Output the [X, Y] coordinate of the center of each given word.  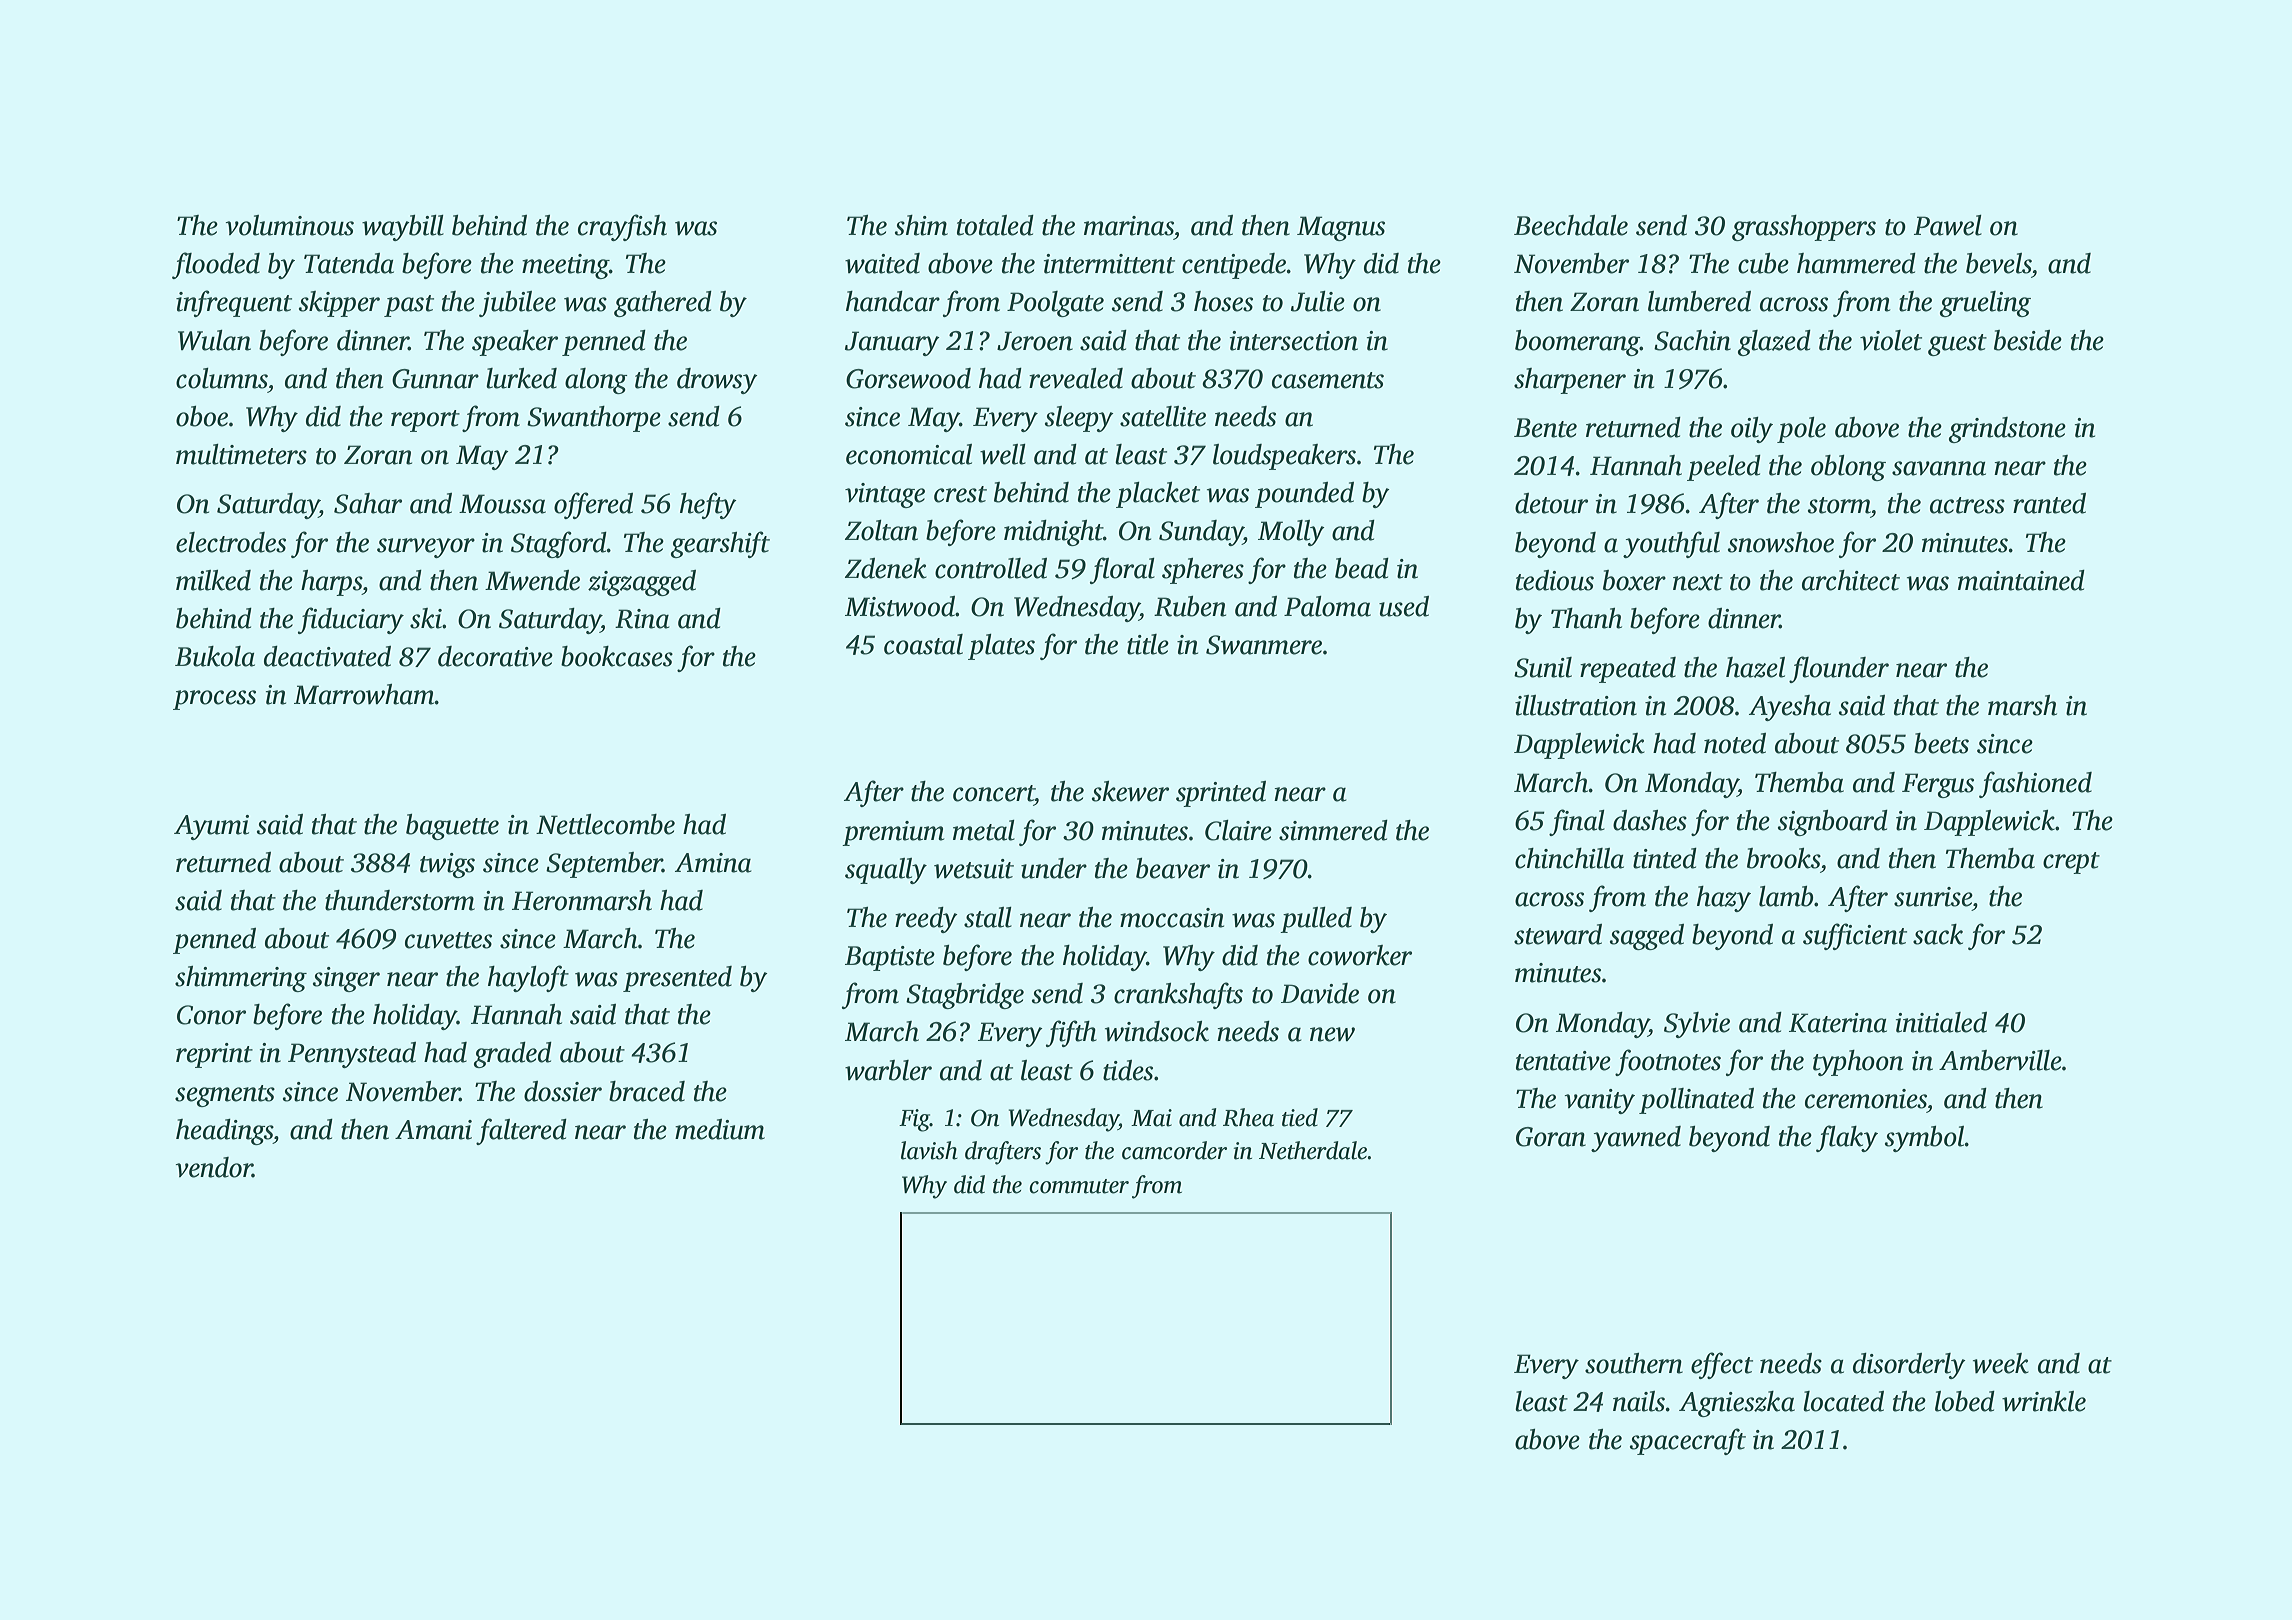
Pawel [1948, 225]
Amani [433, 1130]
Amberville [2000, 1060]
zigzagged [642, 583]
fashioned [2035, 784]
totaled [995, 225]
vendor [214, 1167]
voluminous [289, 225]
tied [1300, 1117]
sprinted [1221, 794]
